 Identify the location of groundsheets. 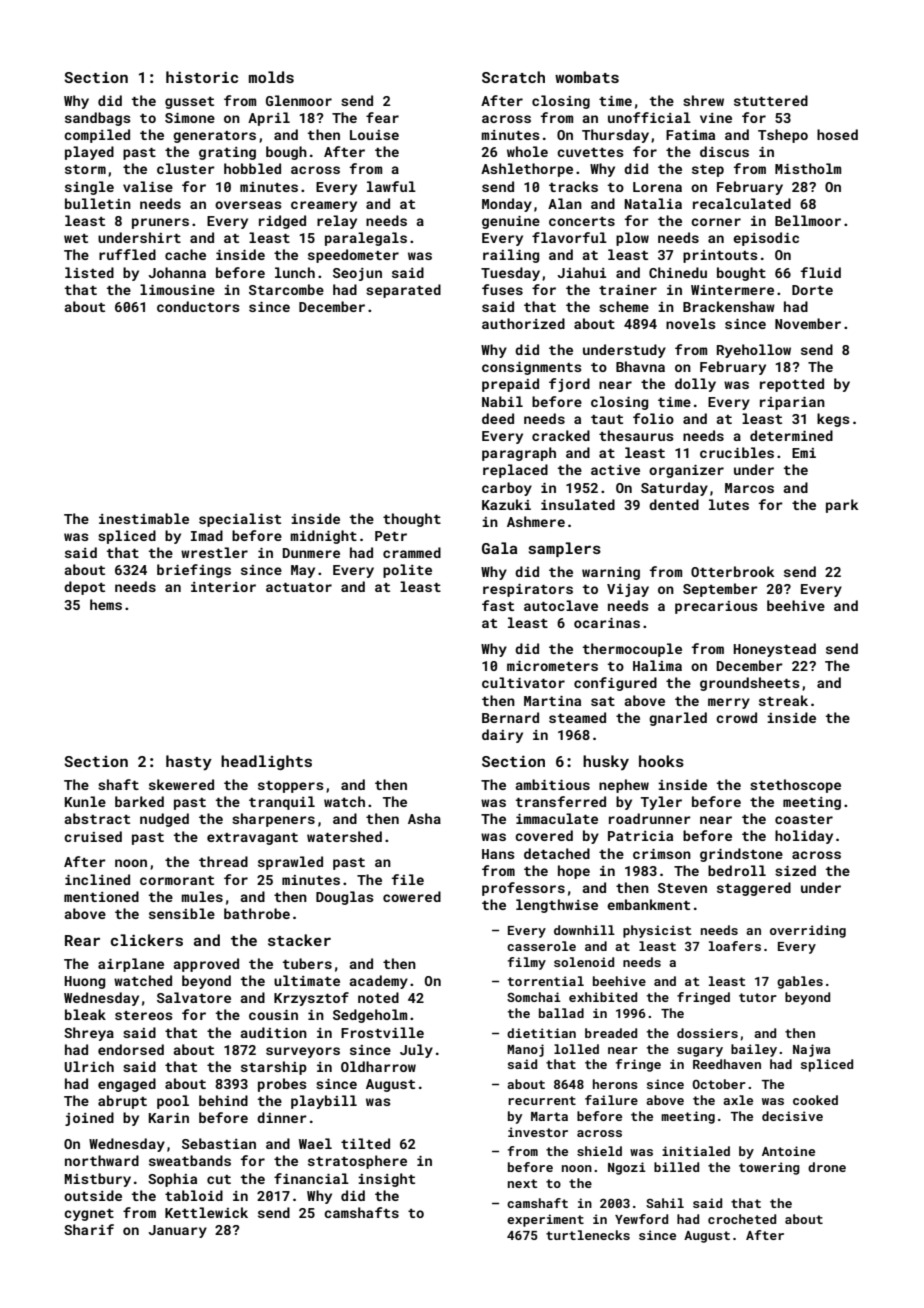
(750, 684).
